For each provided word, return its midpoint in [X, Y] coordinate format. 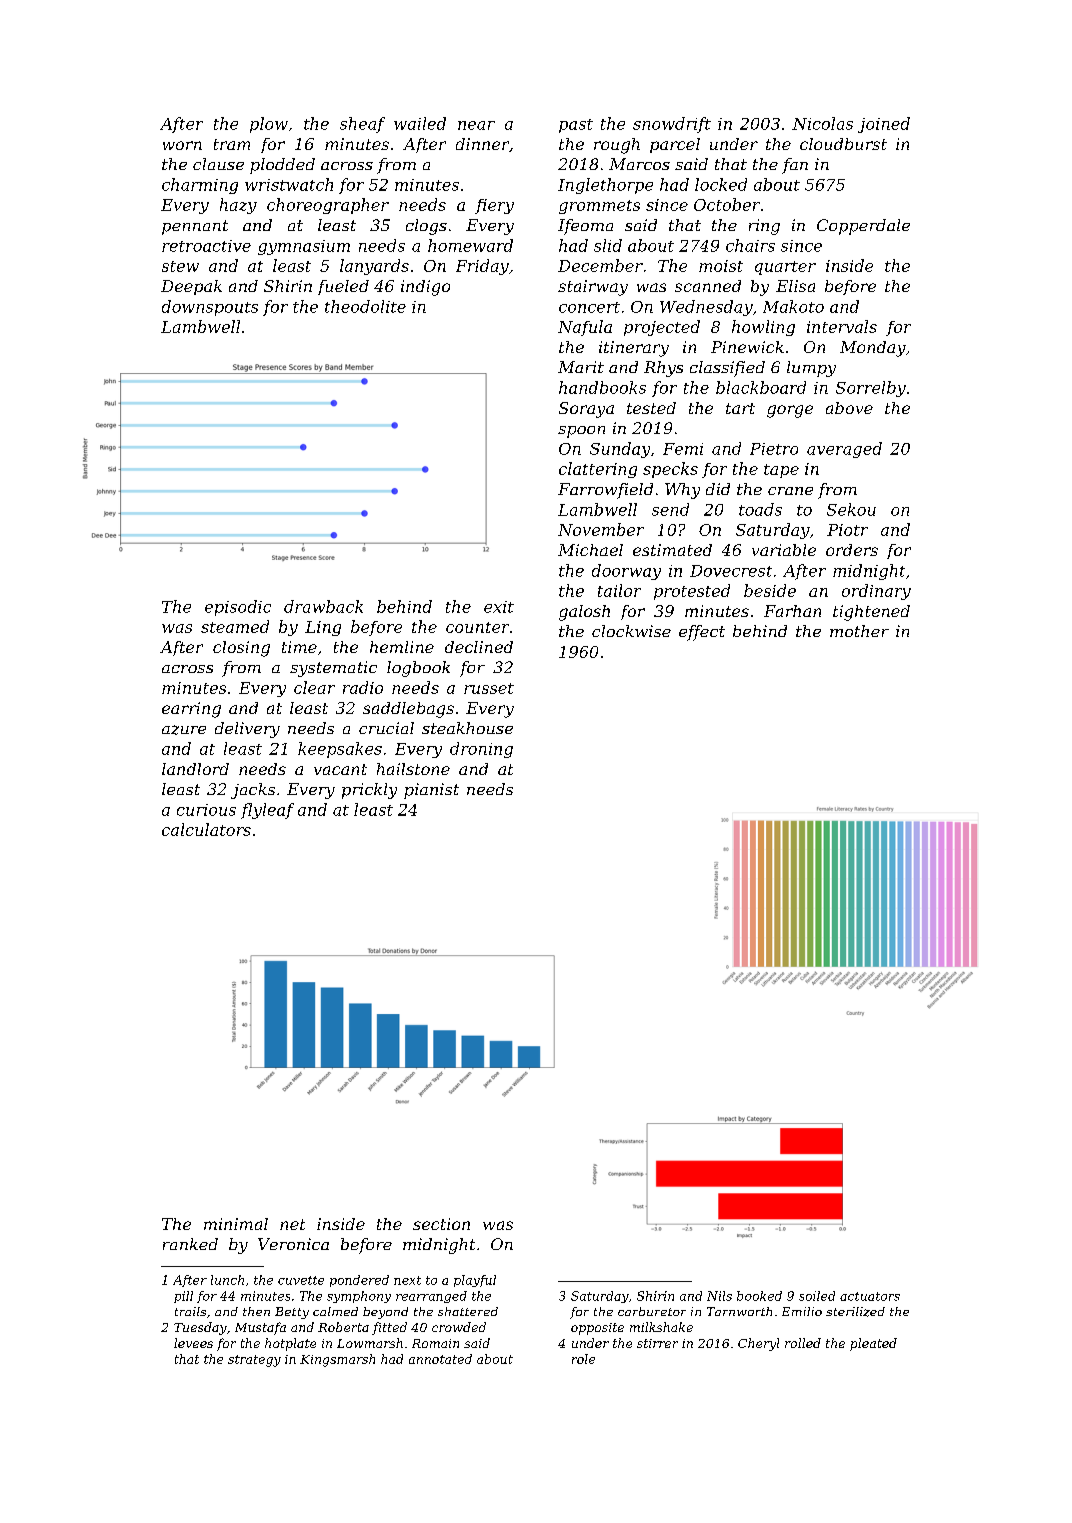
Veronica [293, 1244]
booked [759, 1296]
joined [884, 125]
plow [269, 125]
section [441, 1224]
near [476, 125]
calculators [206, 829]
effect [702, 633]
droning [481, 750]
